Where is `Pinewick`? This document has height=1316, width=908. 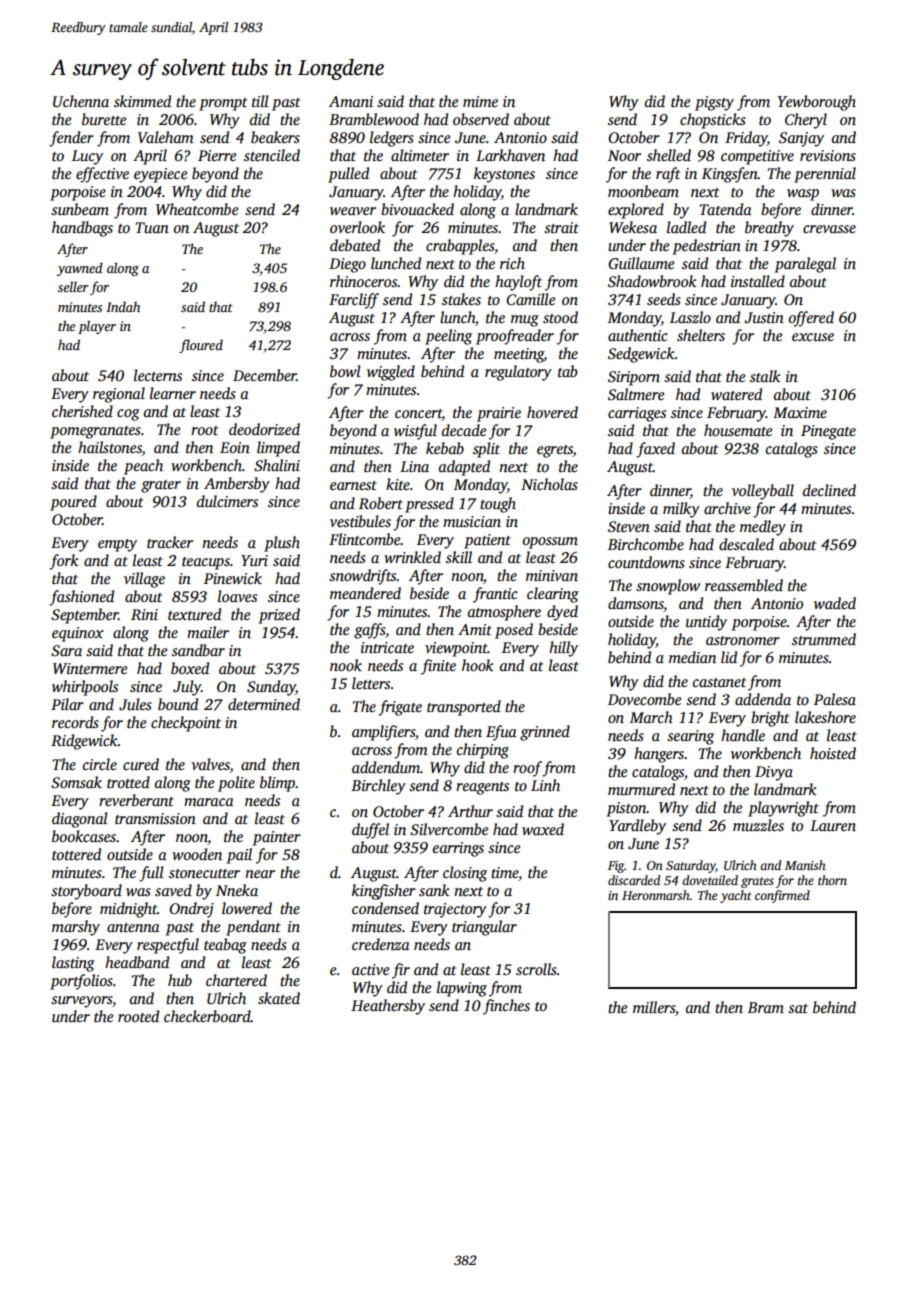
Pinewick is located at coordinates (233, 578).
